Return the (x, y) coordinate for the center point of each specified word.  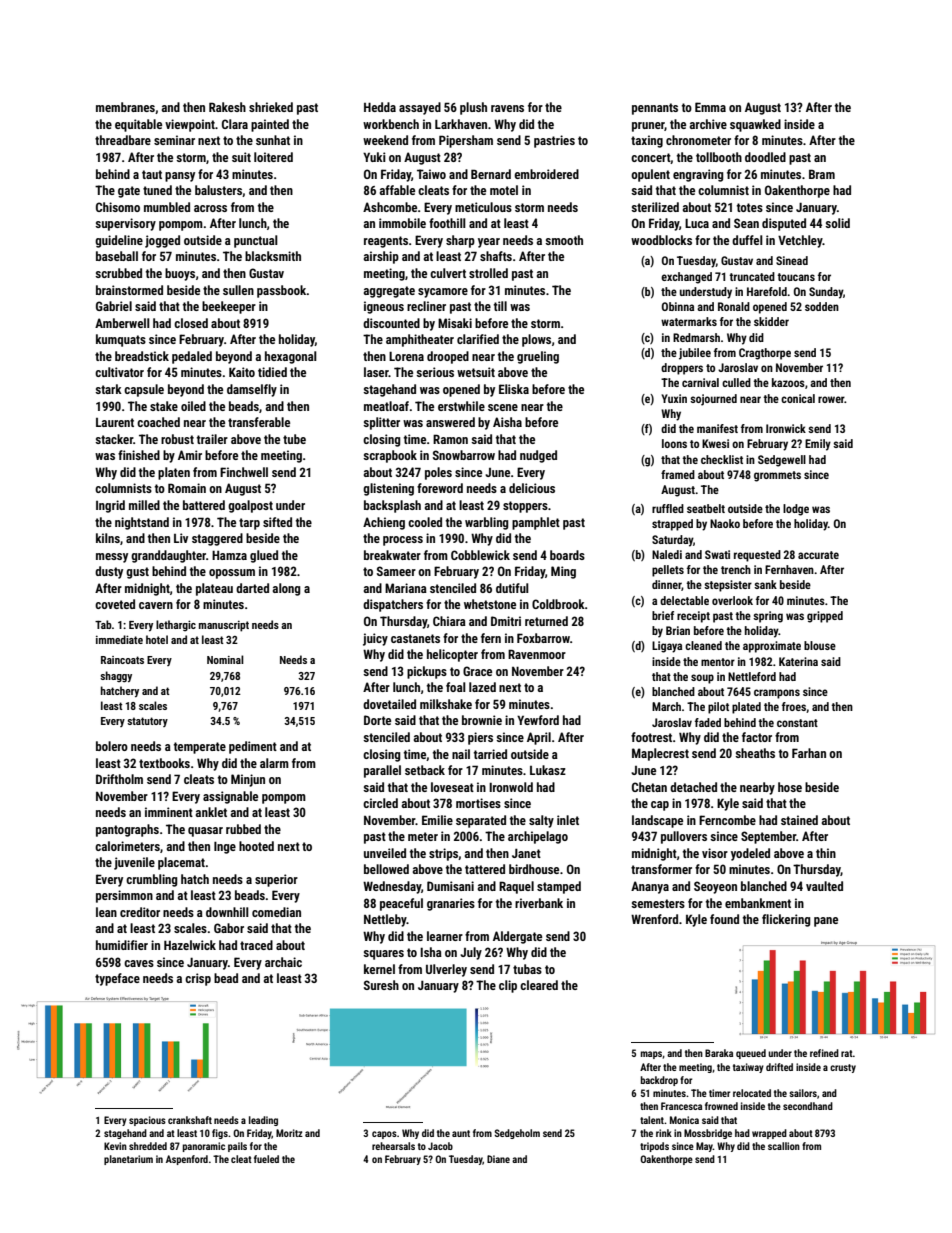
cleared (539, 985)
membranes (125, 107)
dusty (109, 572)
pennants (655, 109)
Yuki (374, 157)
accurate (818, 555)
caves (139, 963)
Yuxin (674, 398)
